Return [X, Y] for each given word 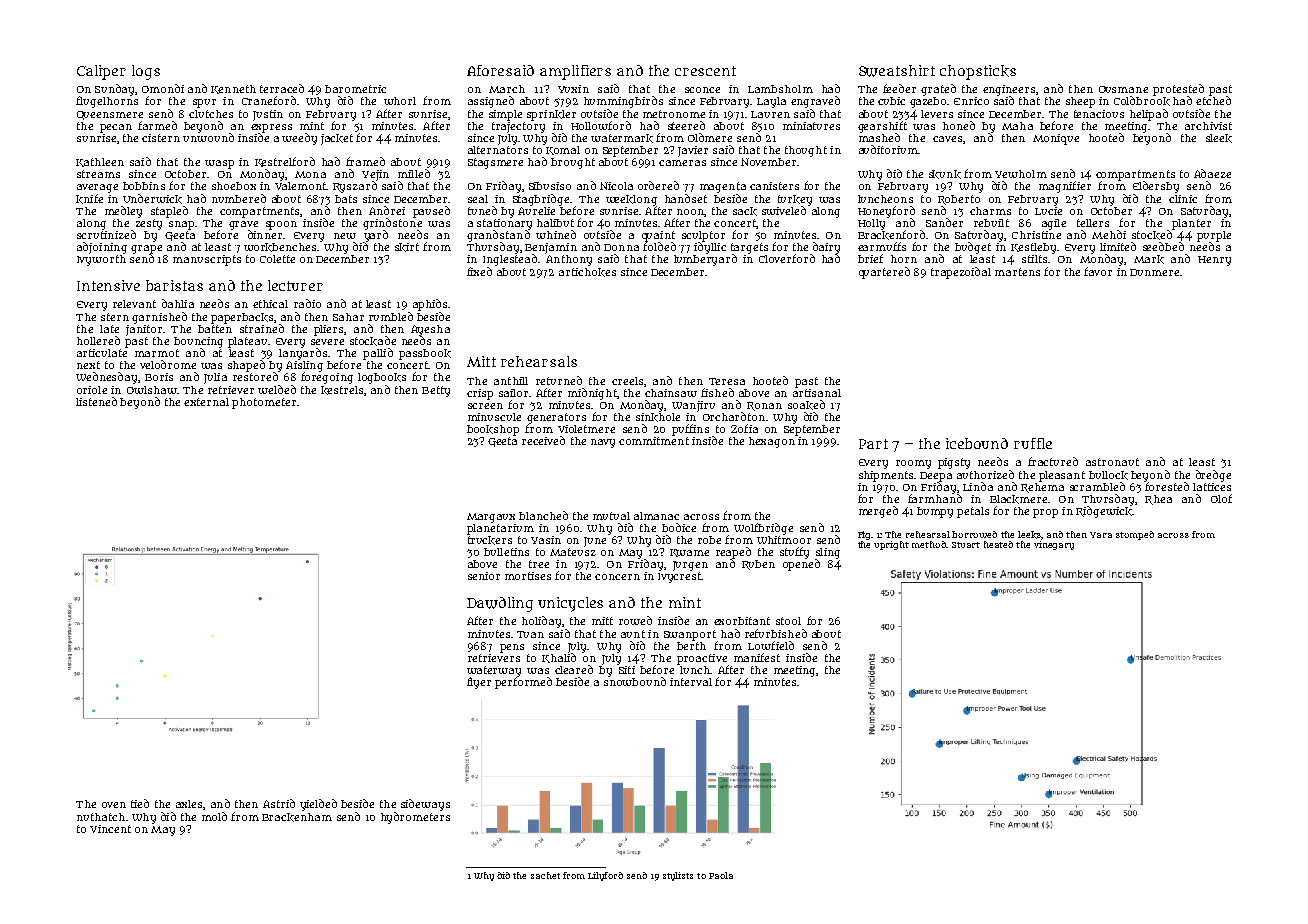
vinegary [1054, 545]
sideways [425, 805]
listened [96, 401]
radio [307, 303]
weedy [299, 139]
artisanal [817, 393]
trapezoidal [961, 273]
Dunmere [1154, 272]
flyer [479, 683]
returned [559, 380]
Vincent [110, 829]
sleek [1219, 138]
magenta [723, 187]
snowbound [635, 681]
